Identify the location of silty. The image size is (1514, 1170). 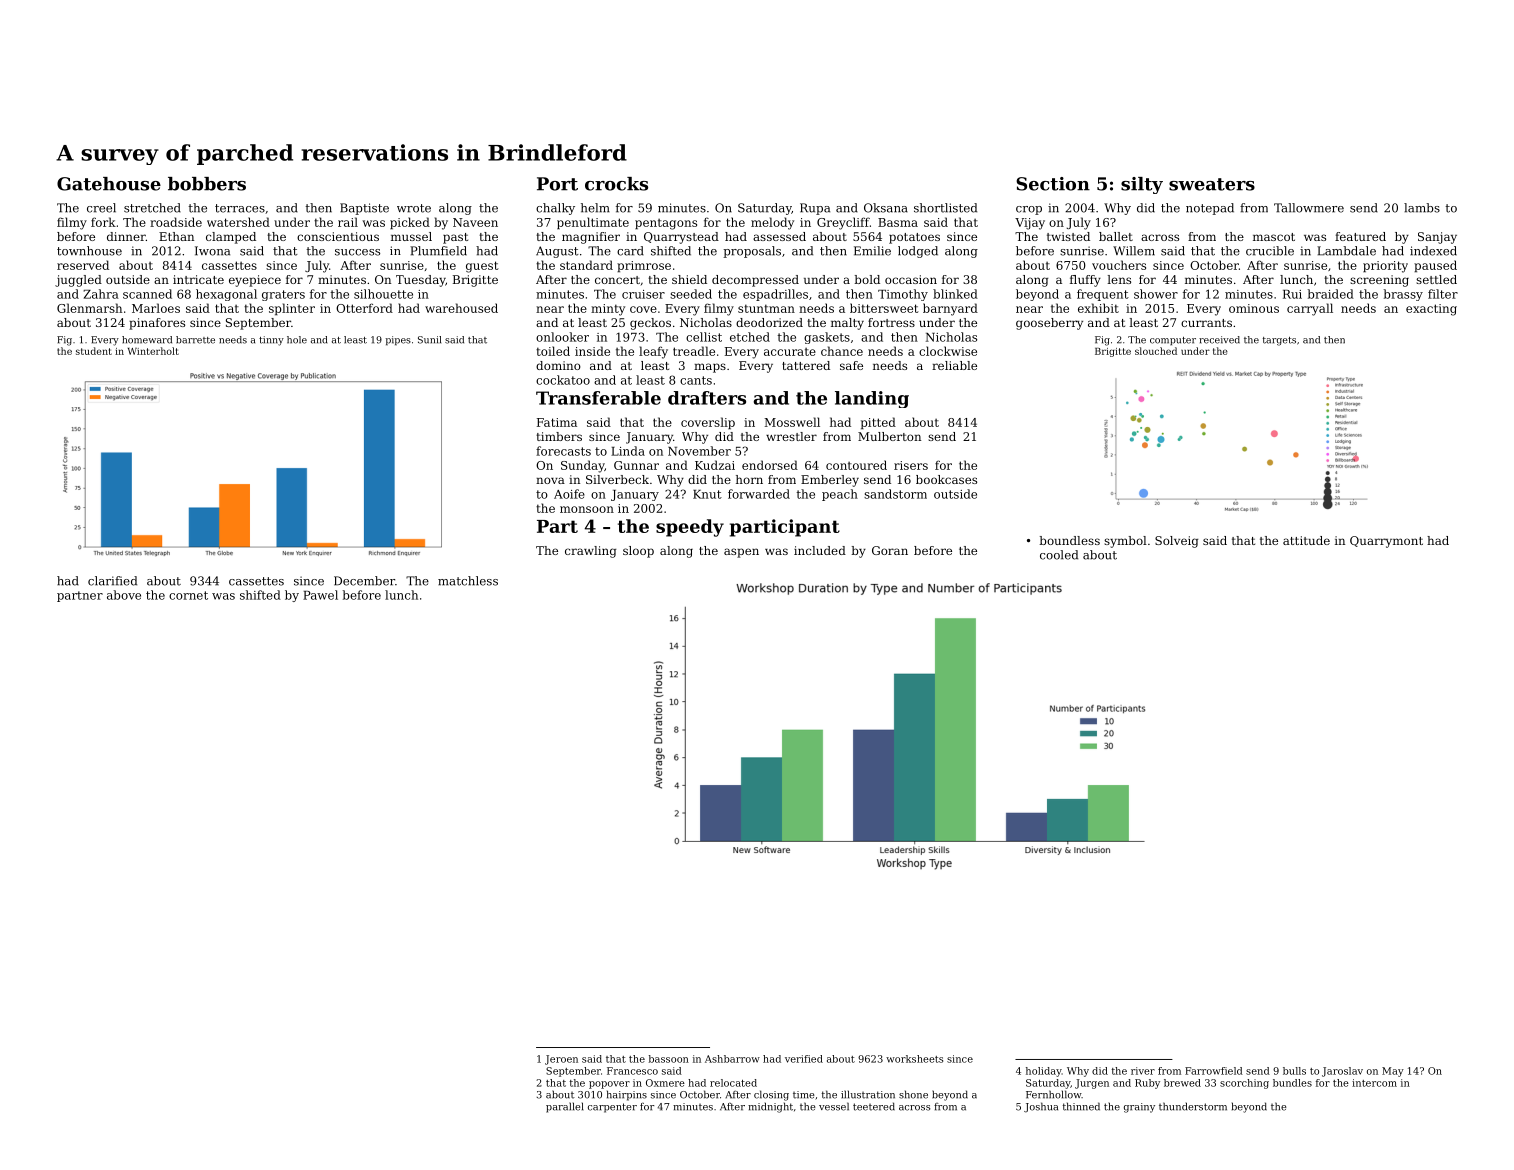
(1142, 185).
